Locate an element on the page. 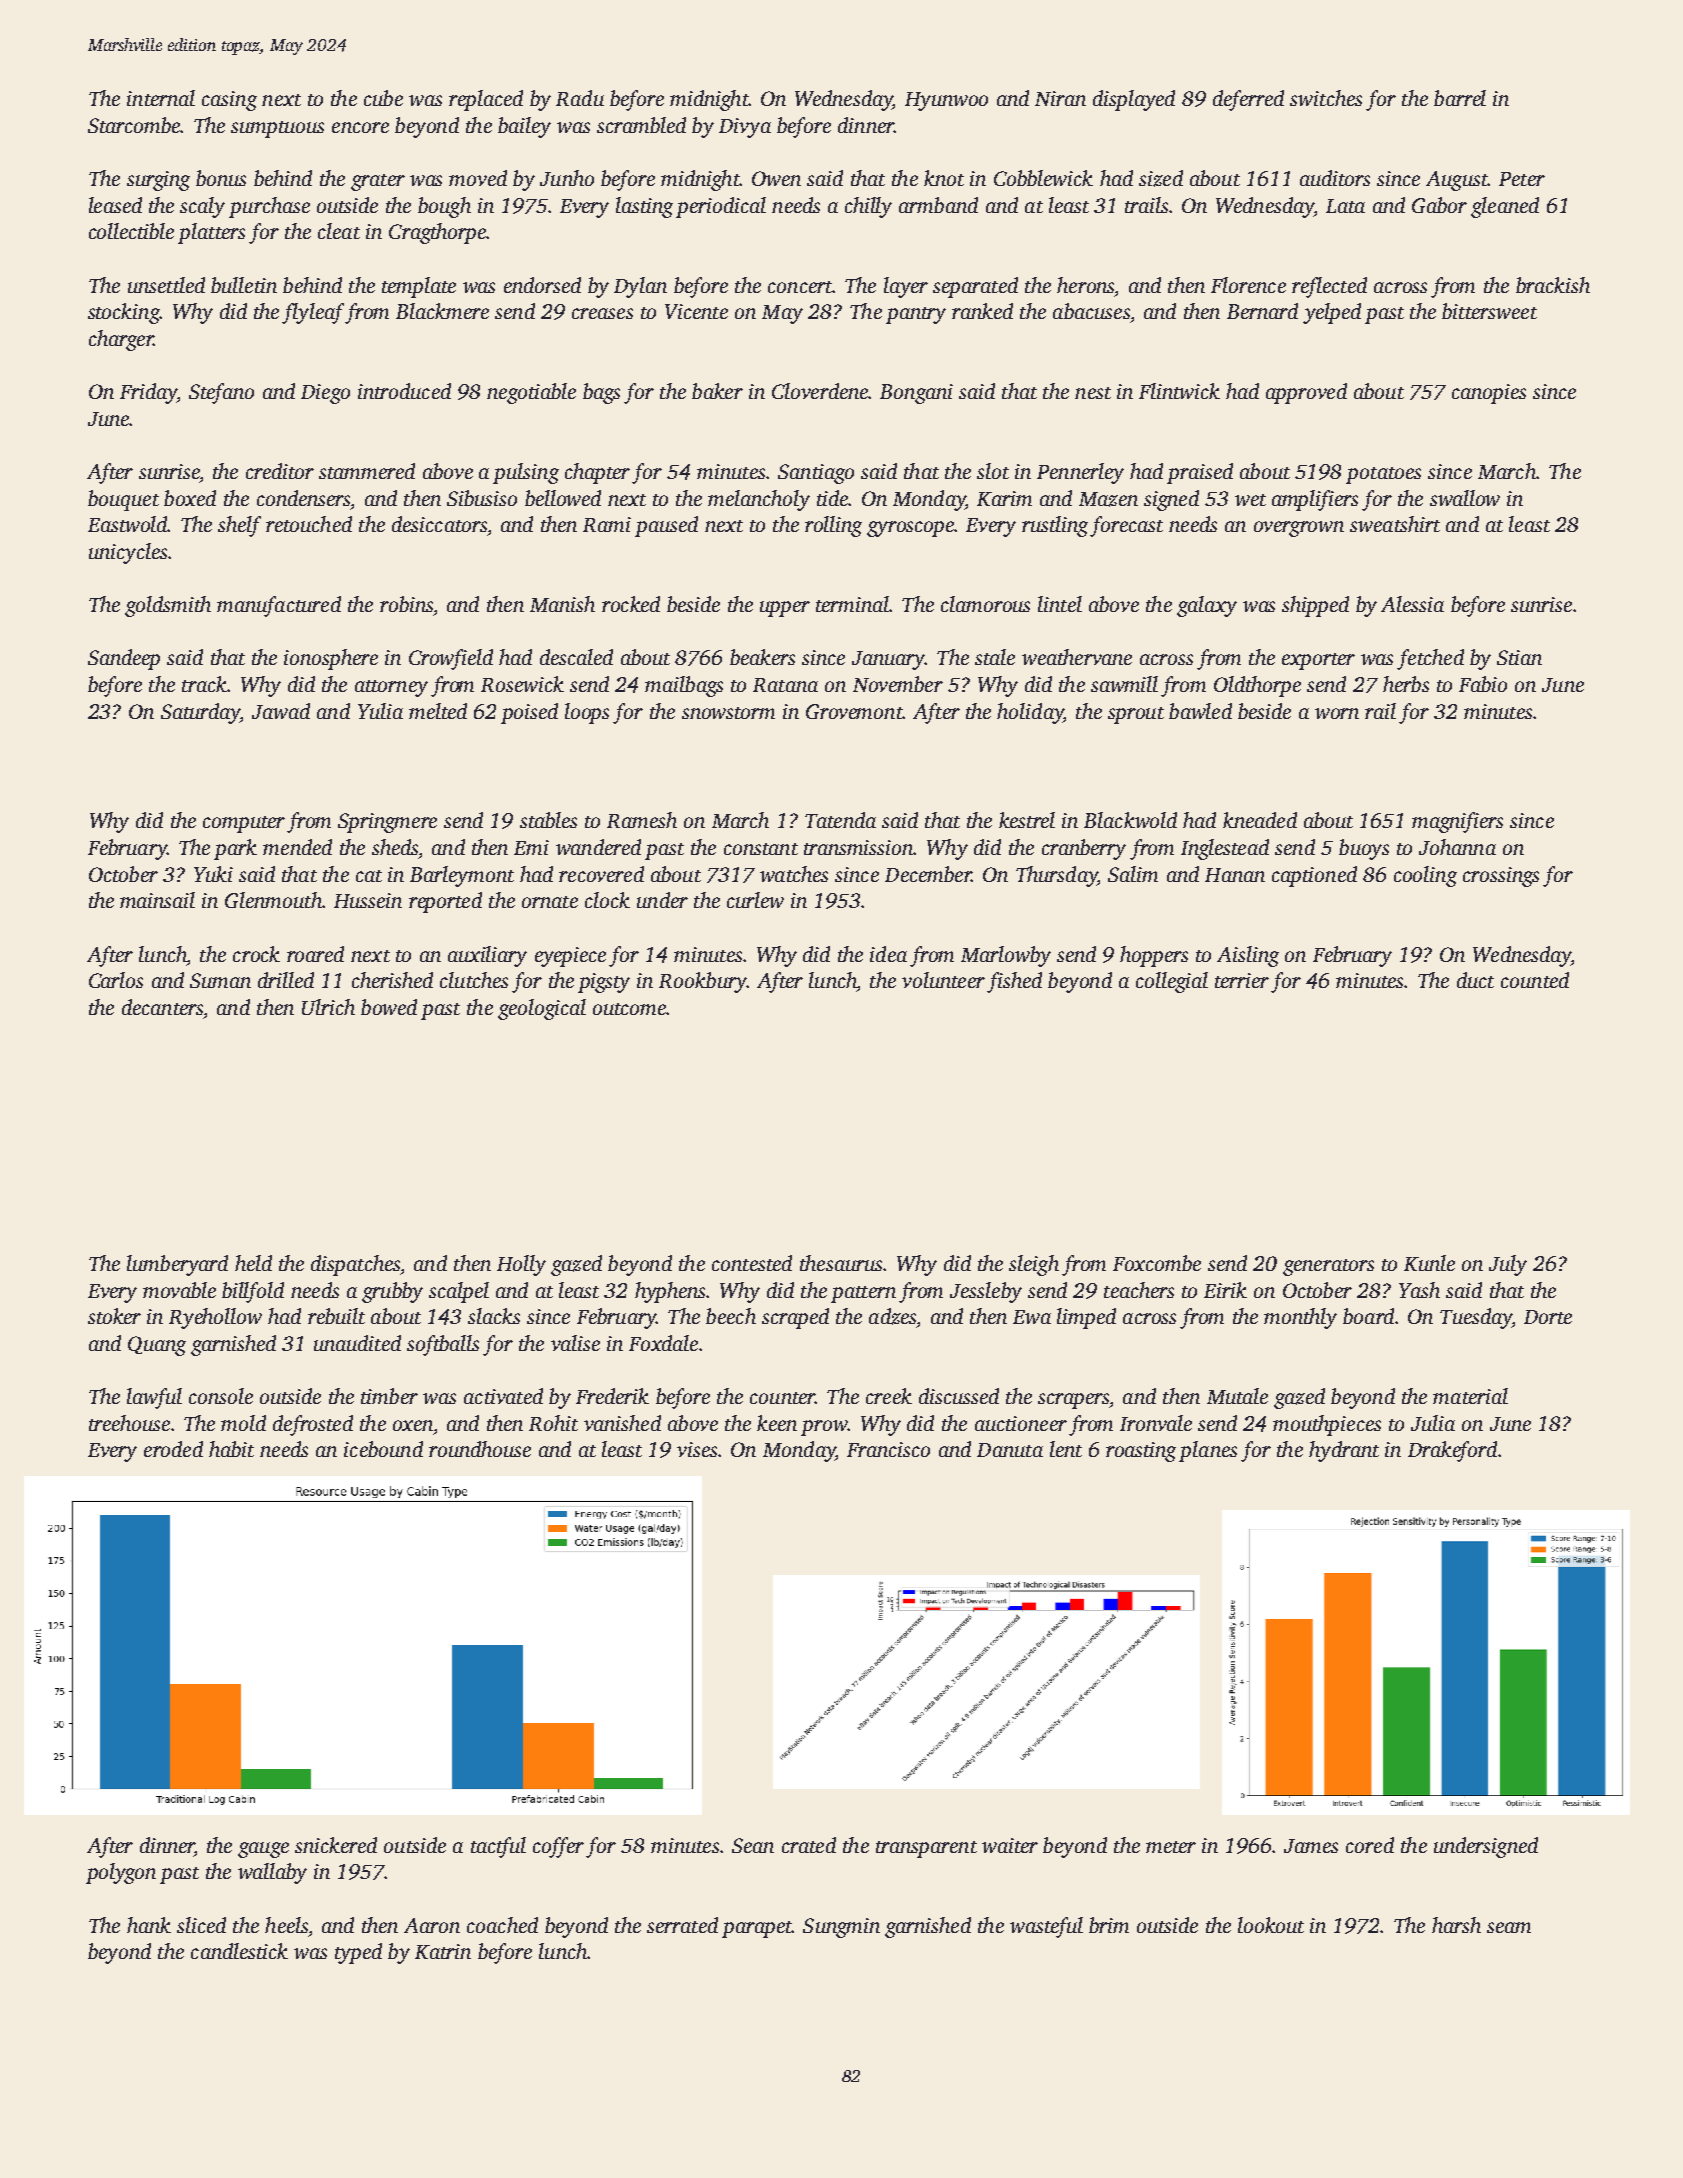 The width and height of the page is (1683, 2178). Marlowby is located at coordinates (1006, 956).
